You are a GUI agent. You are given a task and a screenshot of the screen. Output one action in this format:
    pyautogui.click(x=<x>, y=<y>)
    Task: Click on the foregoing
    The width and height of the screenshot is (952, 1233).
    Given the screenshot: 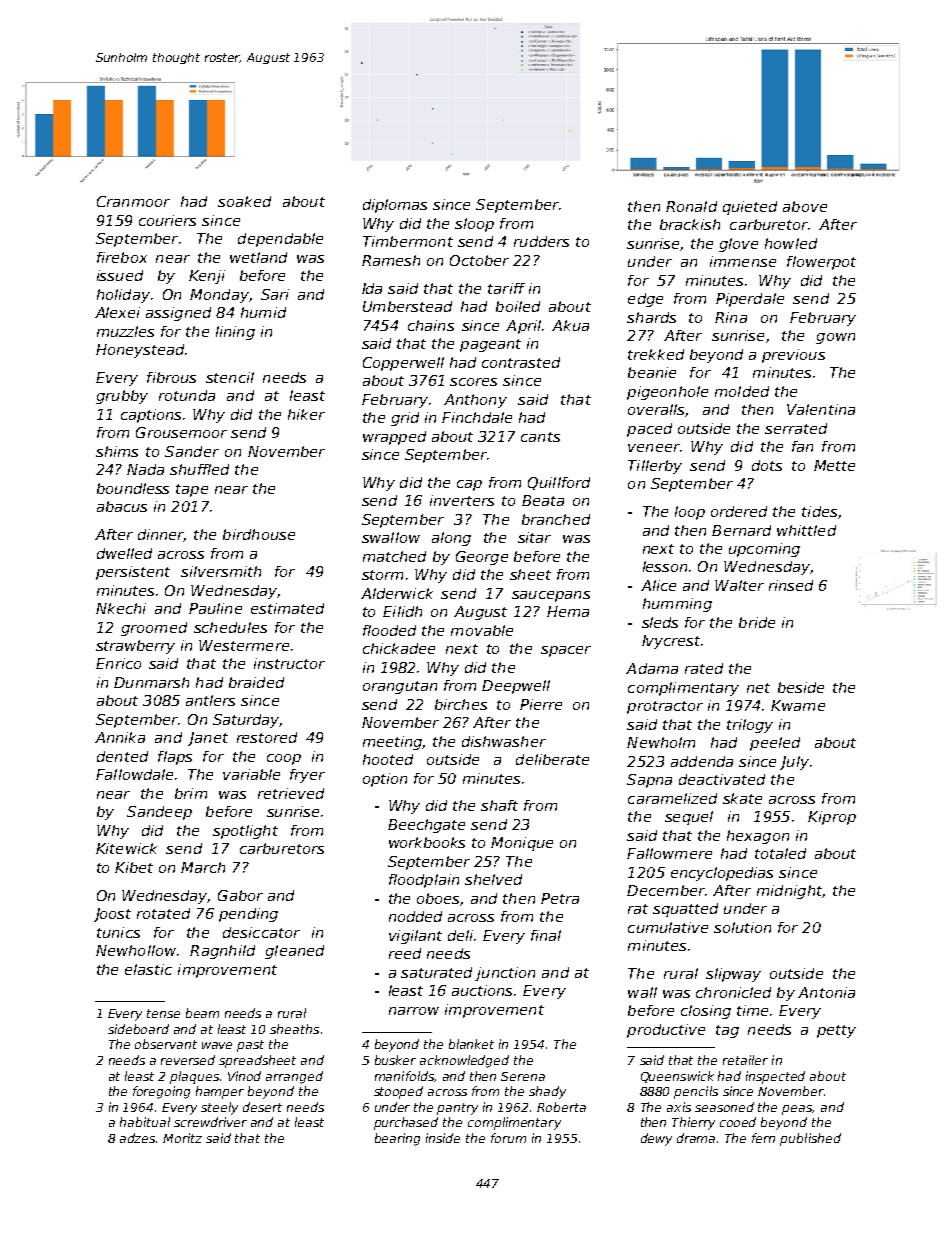 What is the action you would take?
    pyautogui.click(x=161, y=1092)
